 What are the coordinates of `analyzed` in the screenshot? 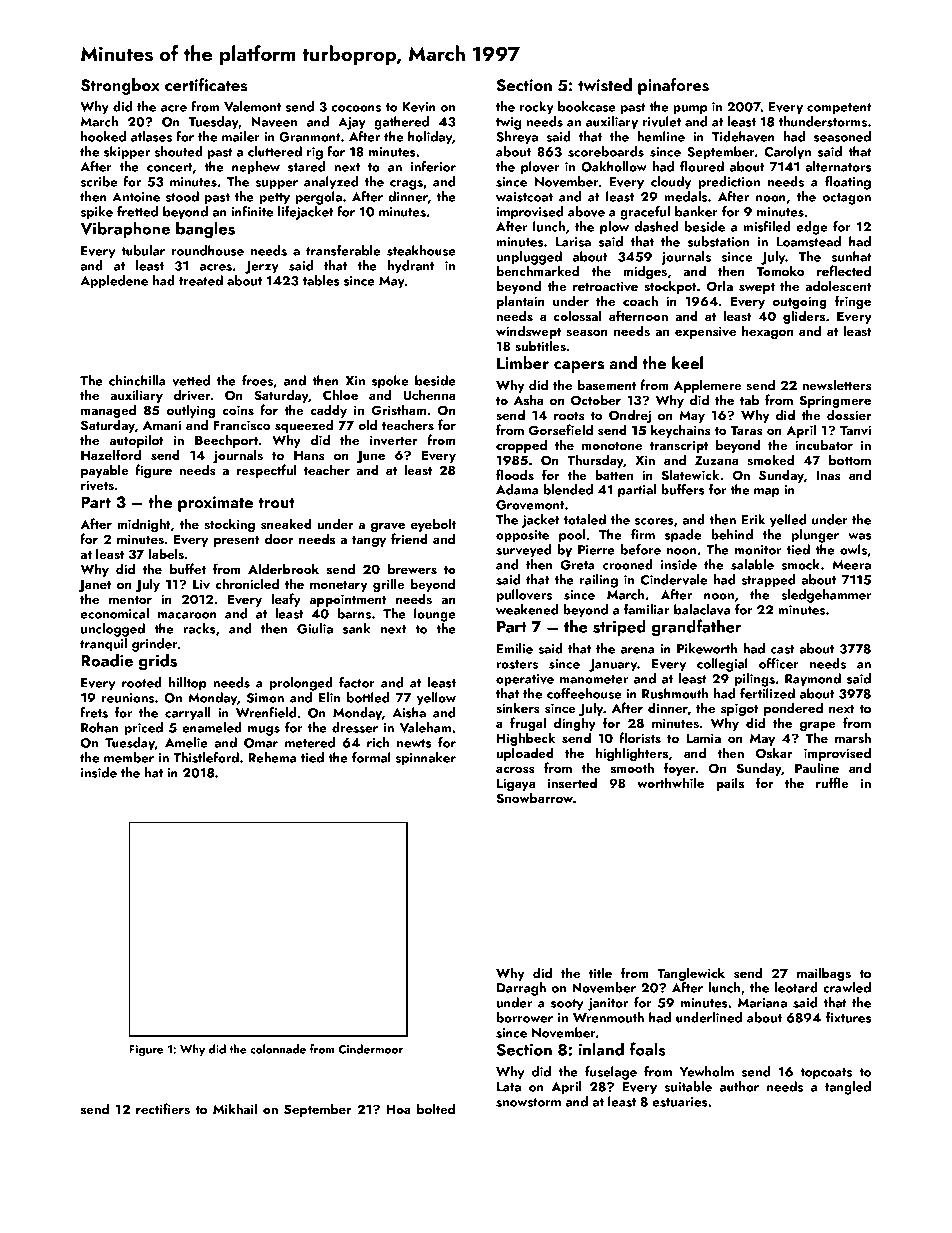 It's located at (331, 183).
